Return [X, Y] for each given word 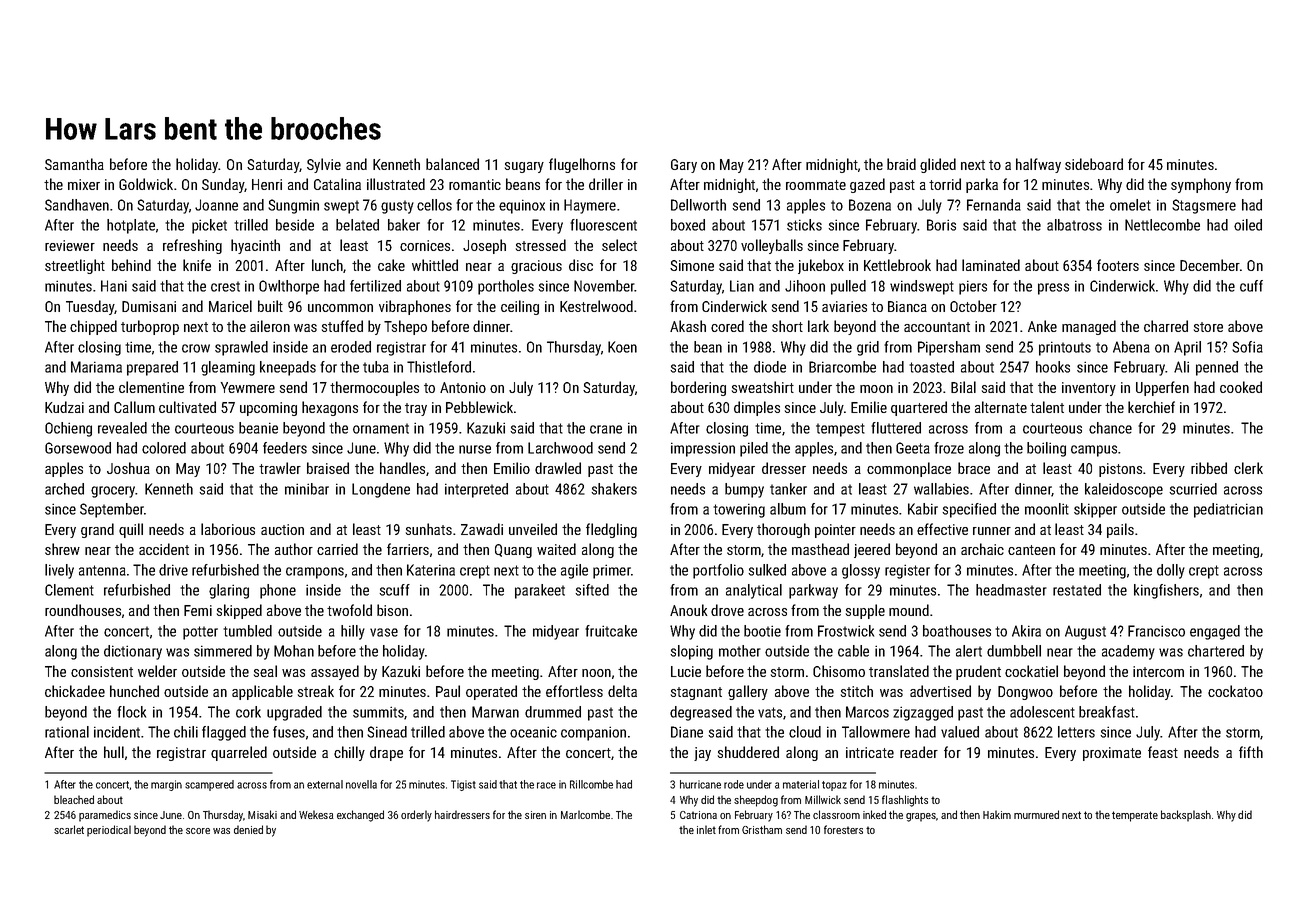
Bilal [963, 387]
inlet [706, 829]
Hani [114, 286]
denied [248, 829]
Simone [692, 265]
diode [770, 367]
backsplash [1186, 816]
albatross [1074, 225]
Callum [134, 407]
